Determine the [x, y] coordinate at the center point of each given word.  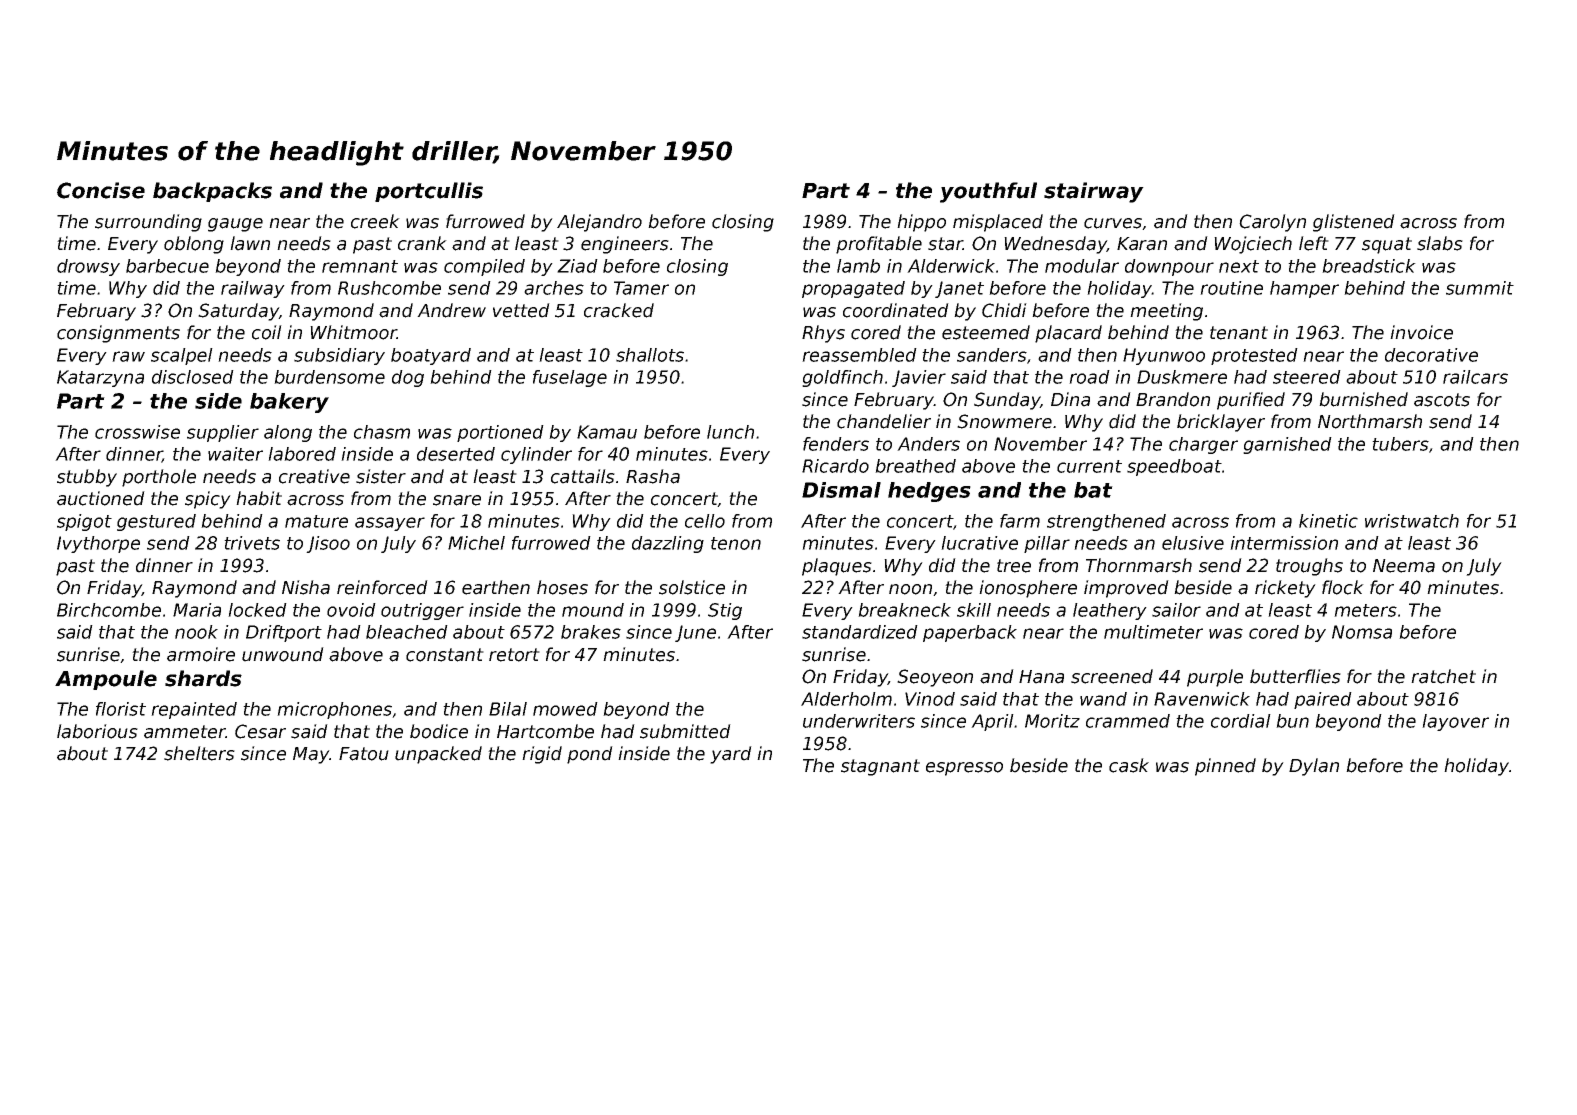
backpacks [212, 192]
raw [128, 356]
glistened [1354, 223]
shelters [199, 753]
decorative [1431, 355]
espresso [964, 769]
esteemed [986, 332]
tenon [736, 543]
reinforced [382, 587]
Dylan [1314, 767]
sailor [1176, 610]
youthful [988, 192]
